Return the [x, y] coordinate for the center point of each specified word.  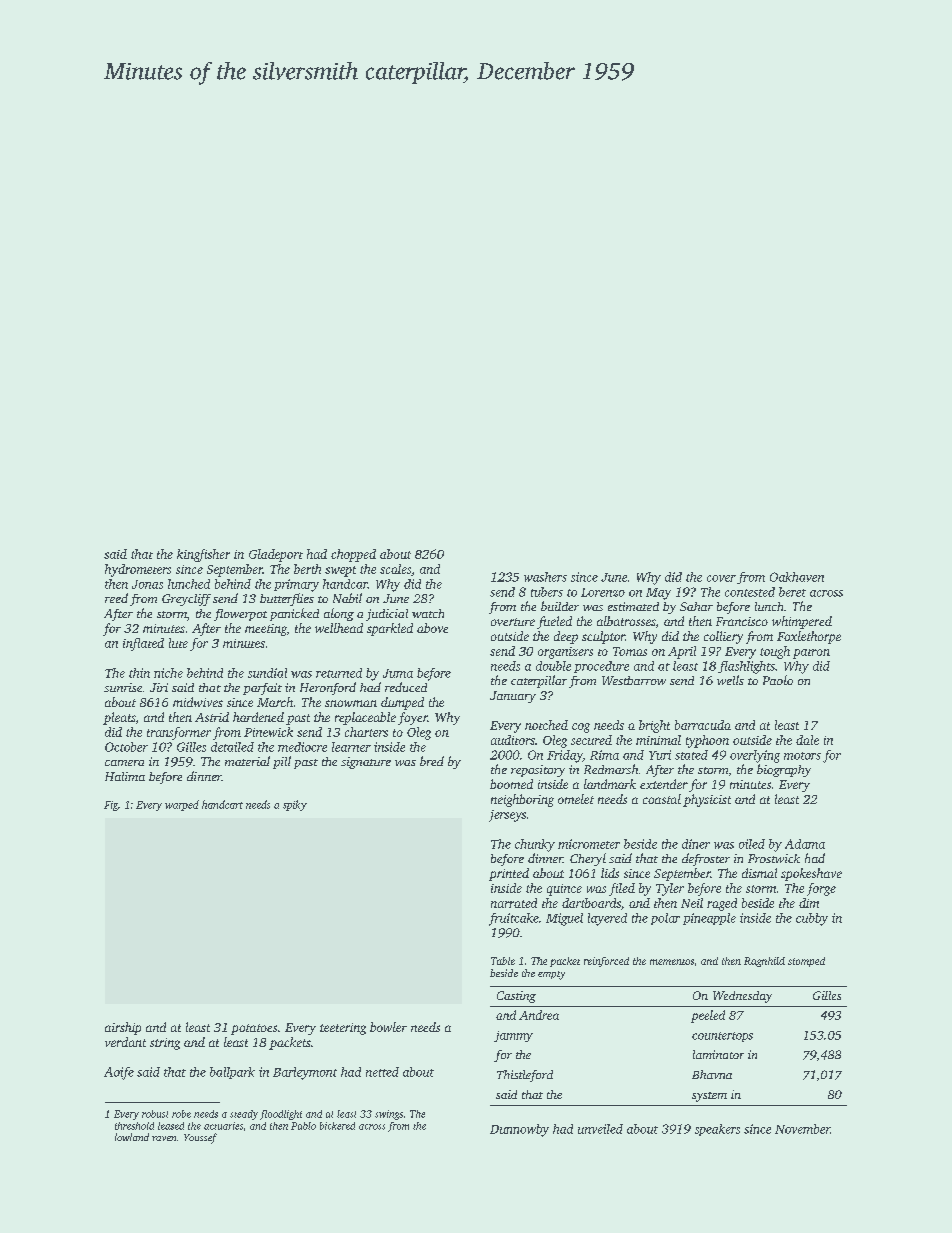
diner [696, 844]
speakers [717, 1130]
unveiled [600, 1129]
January [513, 697]
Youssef [200, 1138]
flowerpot [240, 615]
